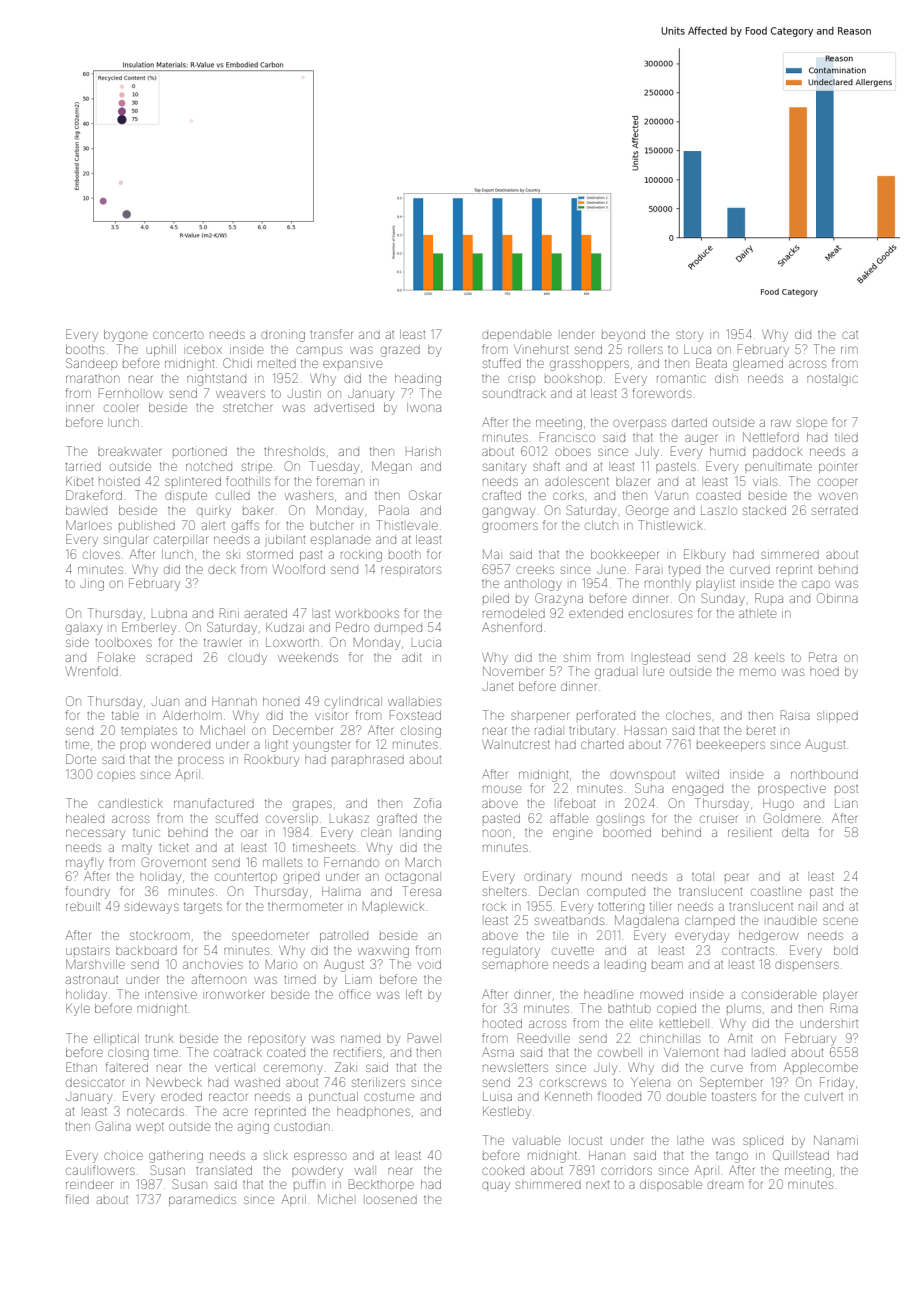 This screenshot has width=924, height=1308. Describe the element at coordinates (577, 335) in the screenshot. I see `lender` at that location.
